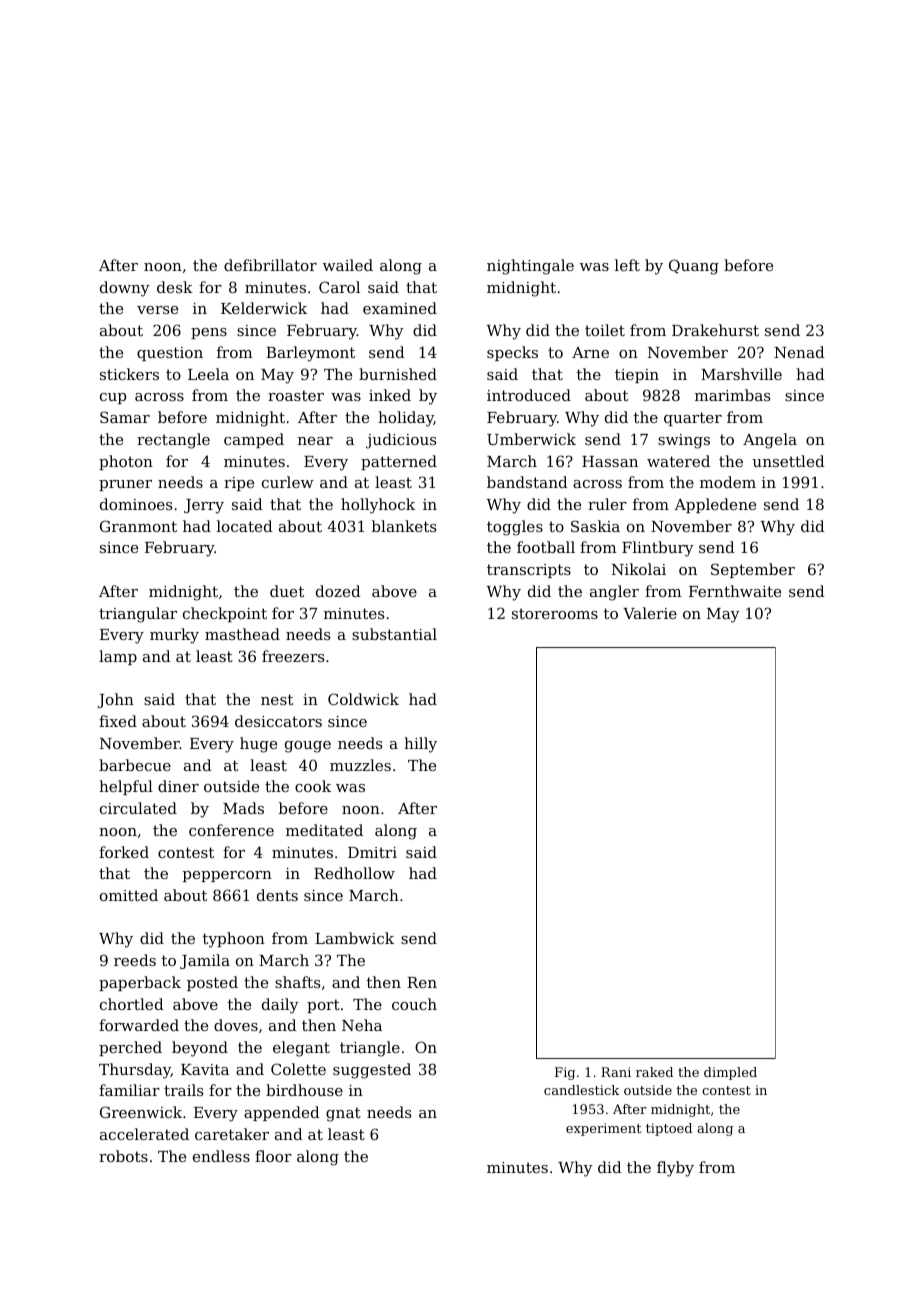  Describe the element at coordinates (694, 267) in the page. I see `Quang` at that location.
